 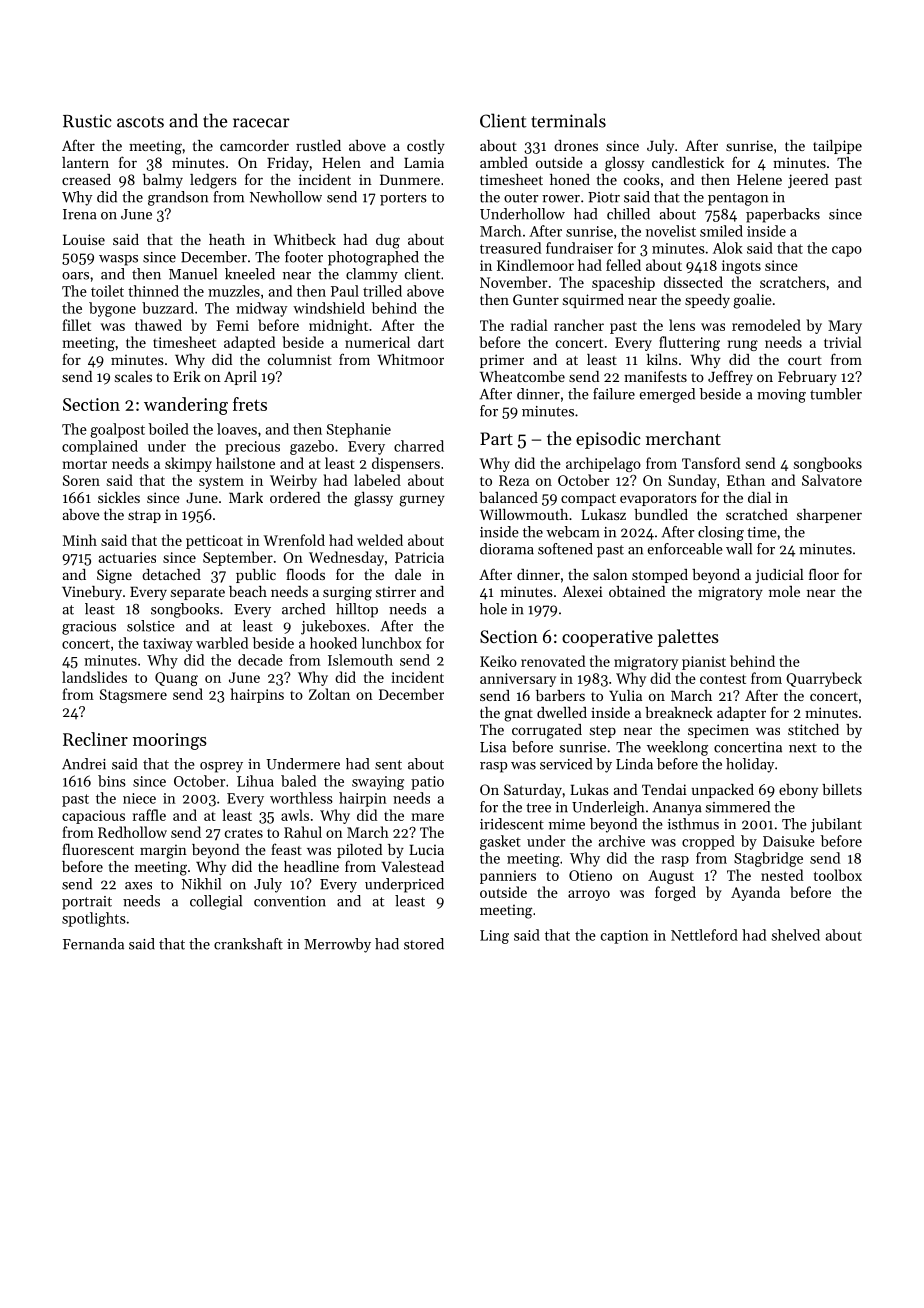 I want to click on numerical, so click(x=377, y=342).
